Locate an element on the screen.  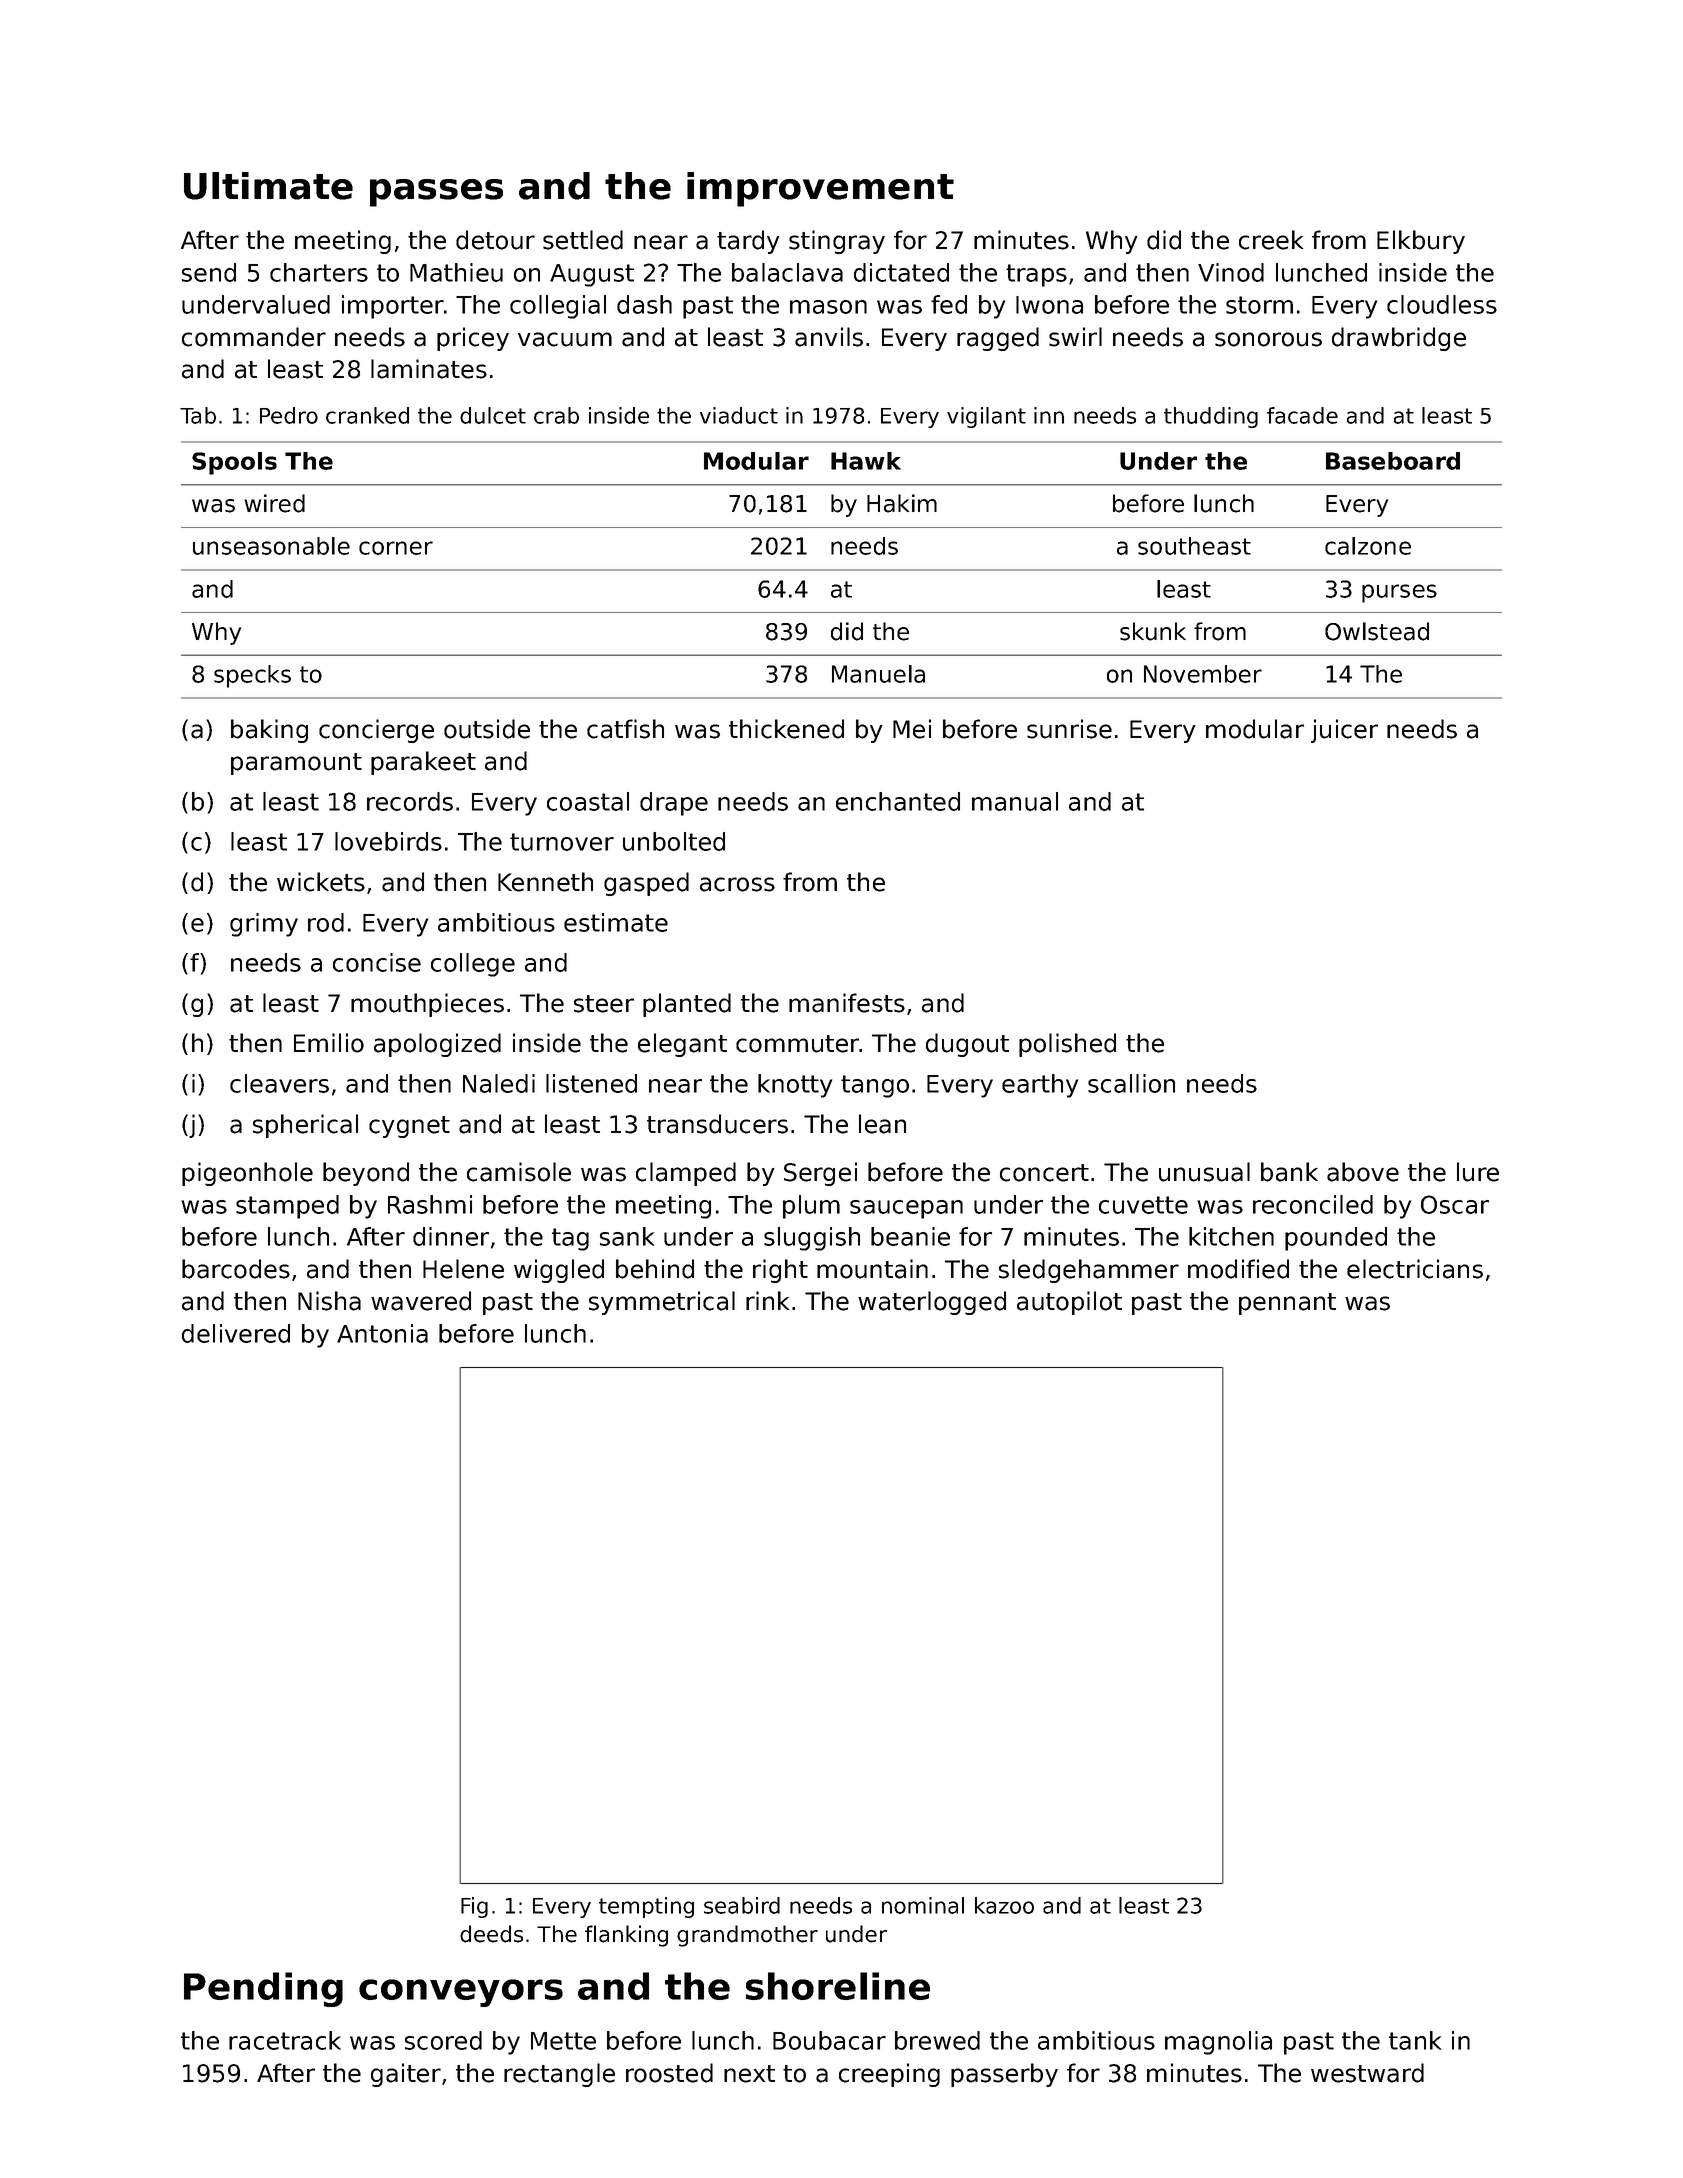
Owlstead is located at coordinates (1377, 631).
